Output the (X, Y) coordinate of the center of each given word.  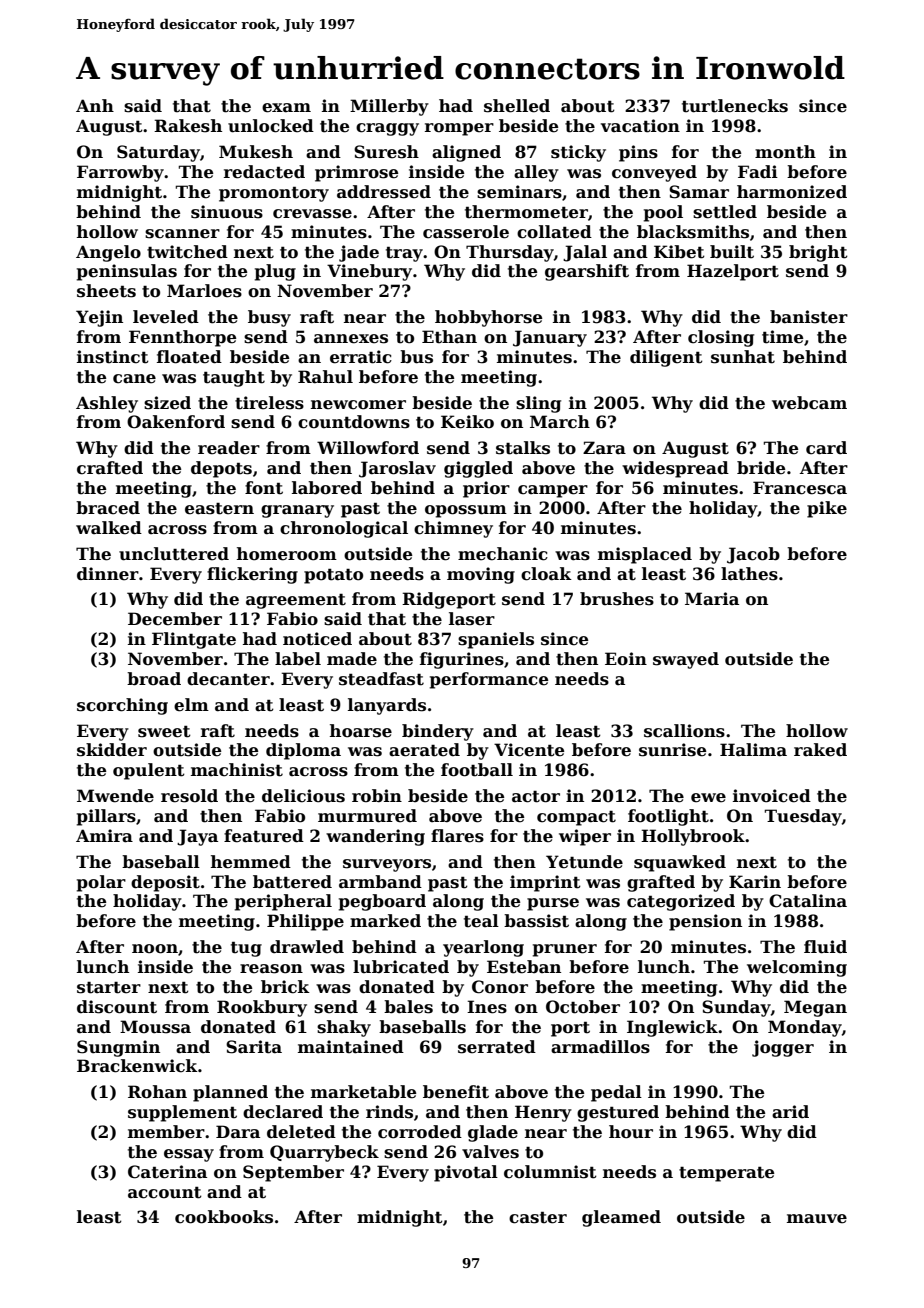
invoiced (772, 796)
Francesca (800, 488)
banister (809, 317)
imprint (545, 883)
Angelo (108, 253)
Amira (104, 836)
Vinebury (369, 272)
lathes (749, 574)
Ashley (107, 404)
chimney (453, 529)
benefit (456, 1092)
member (166, 1132)
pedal (616, 1093)
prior (486, 489)
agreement (296, 601)
